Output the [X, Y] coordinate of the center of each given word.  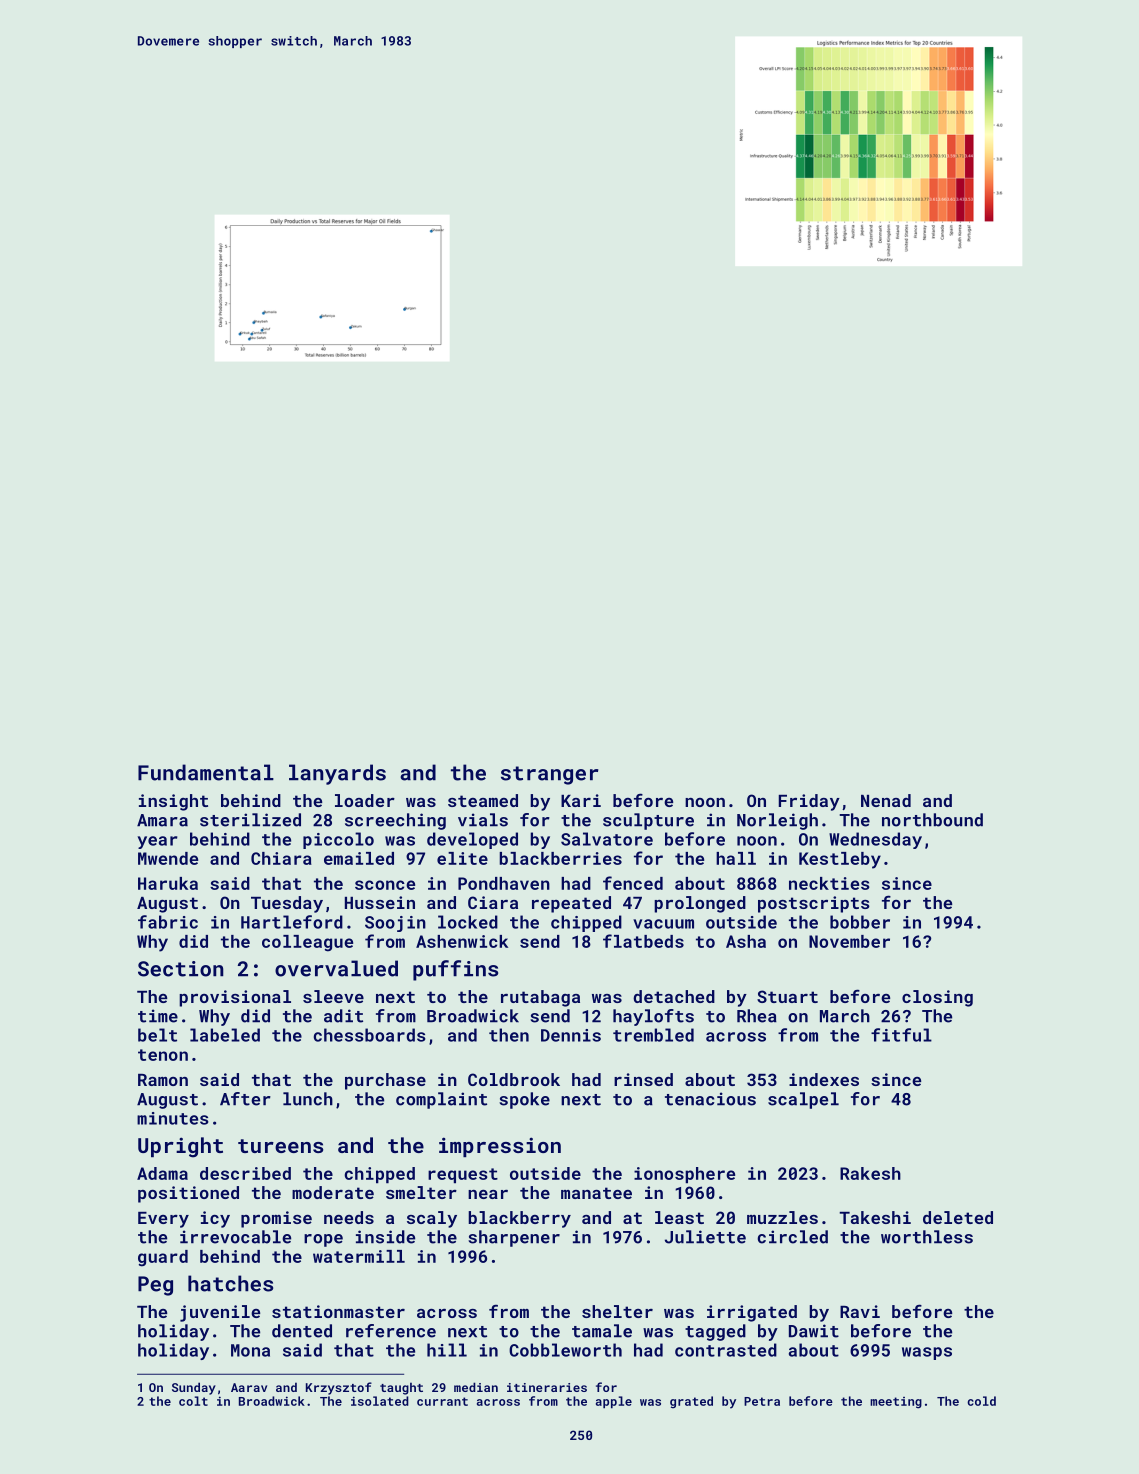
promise [276, 1219]
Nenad [886, 800]
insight [173, 802]
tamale [602, 1331]
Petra [762, 1401]
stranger [550, 775]
